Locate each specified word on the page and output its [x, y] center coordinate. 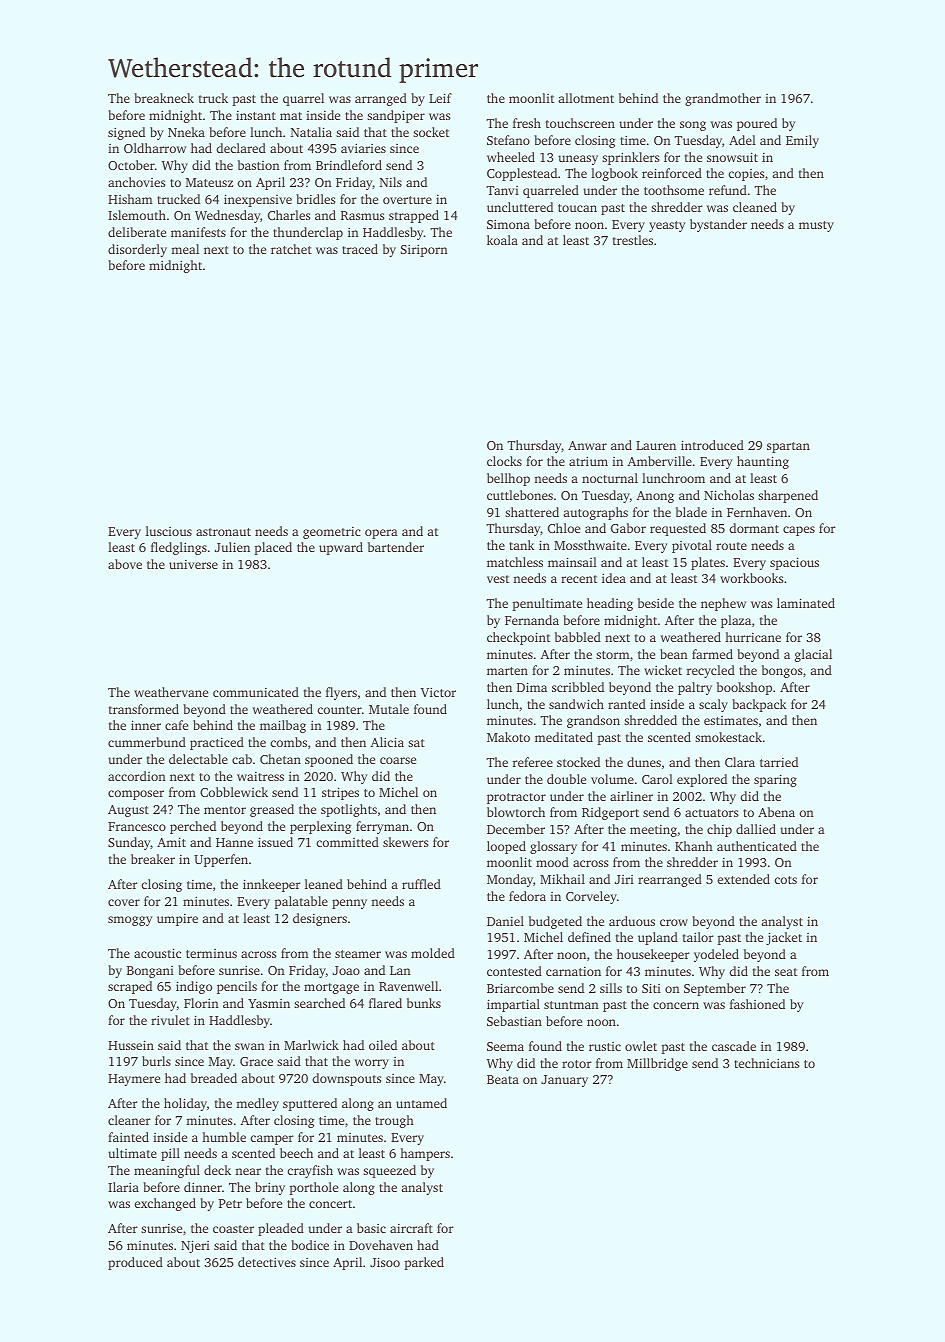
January [564, 1081]
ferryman [382, 827]
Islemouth [137, 215]
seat [786, 972]
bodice [310, 1245]
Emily [802, 141]
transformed [144, 709]
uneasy [578, 160]
